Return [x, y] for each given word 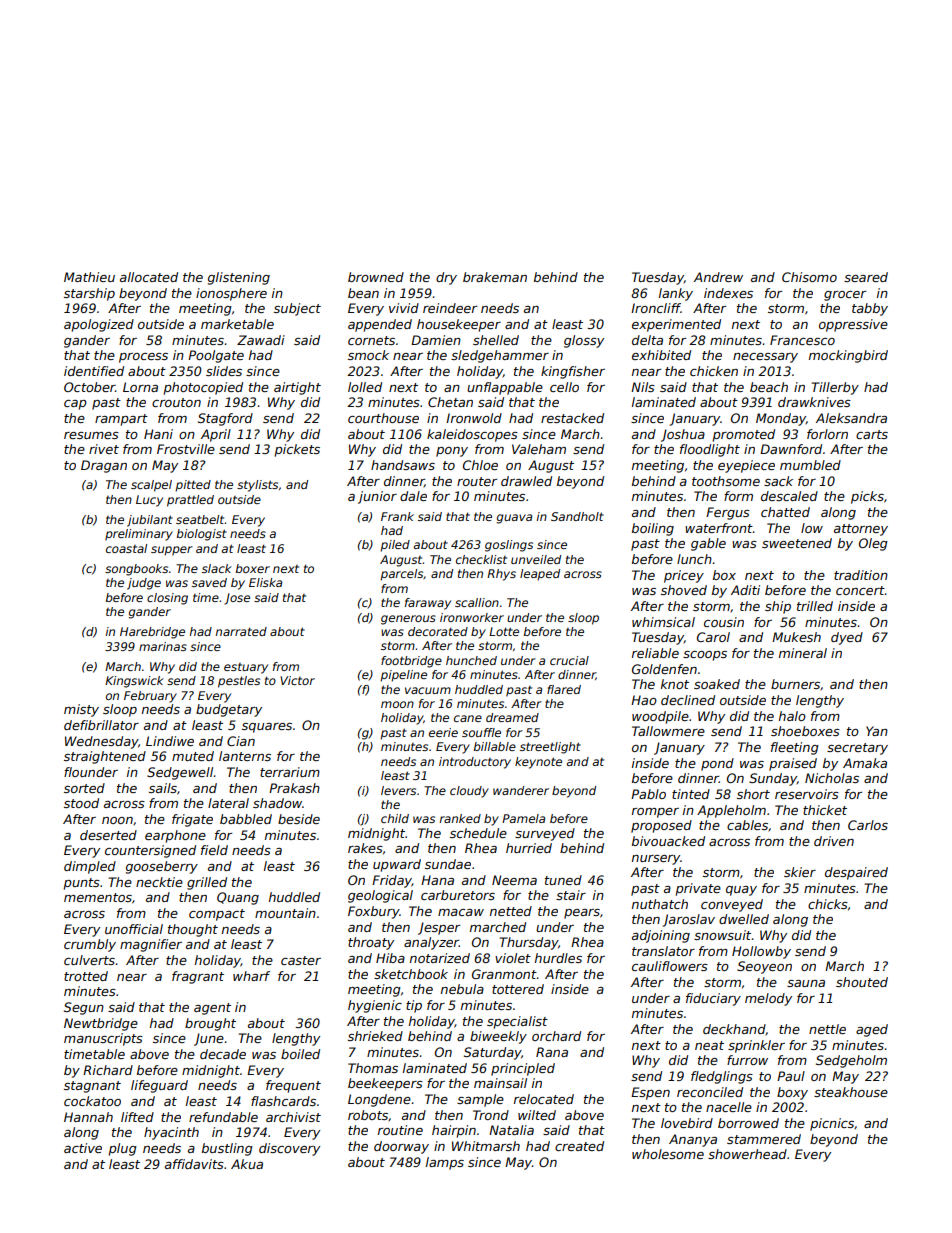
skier [800, 872]
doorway [401, 1147]
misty [81, 710]
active [83, 1148]
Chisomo [809, 277]
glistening [239, 278]
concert [860, 590]
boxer [253, 568]
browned [376, 277]
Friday [392, 881]
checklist [481, 559]
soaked [717, 684]
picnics [832, 1124]
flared [564, 689]
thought [193, 930]
